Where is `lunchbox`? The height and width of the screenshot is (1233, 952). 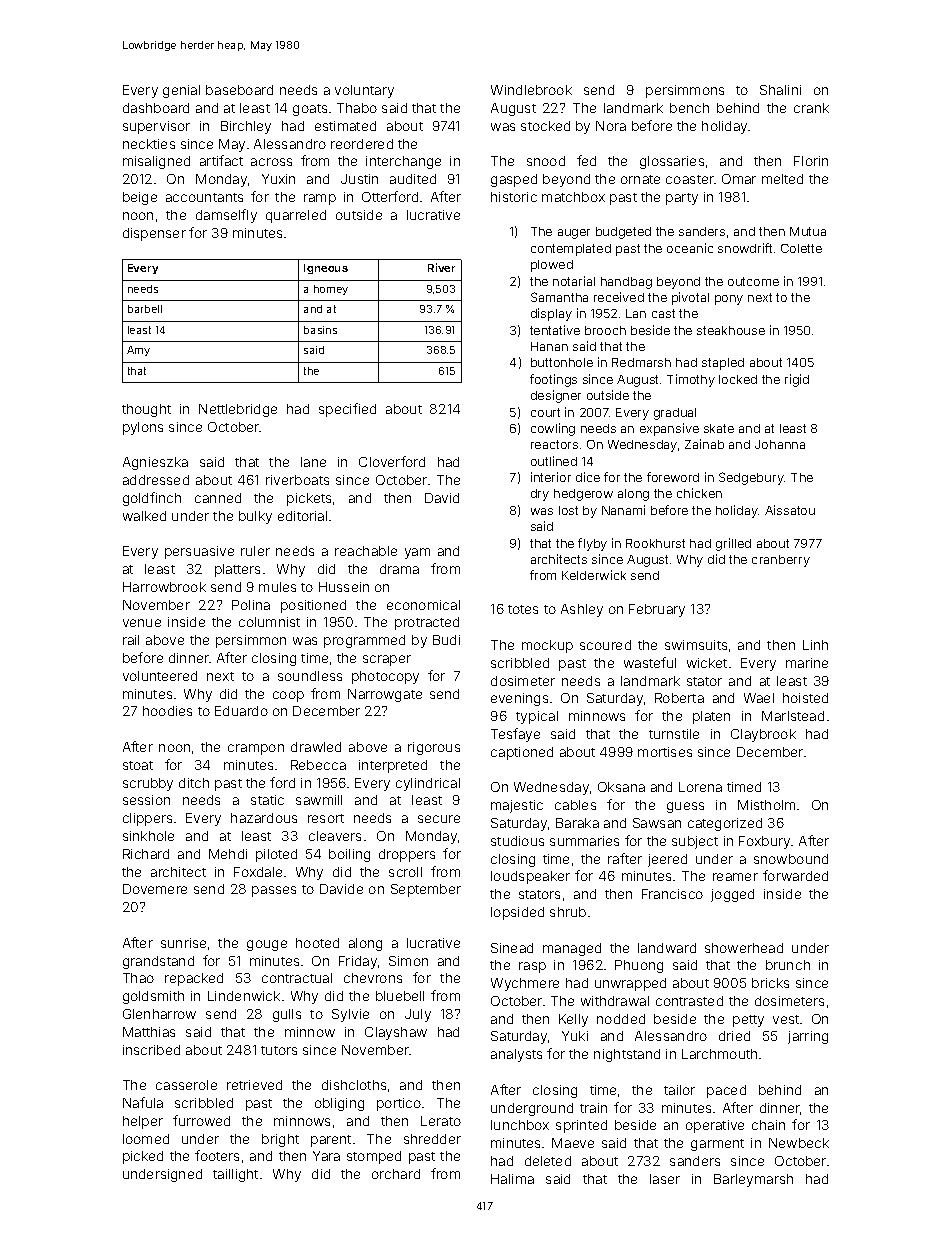 lunchbox is located at coordinates (520, 1125).
